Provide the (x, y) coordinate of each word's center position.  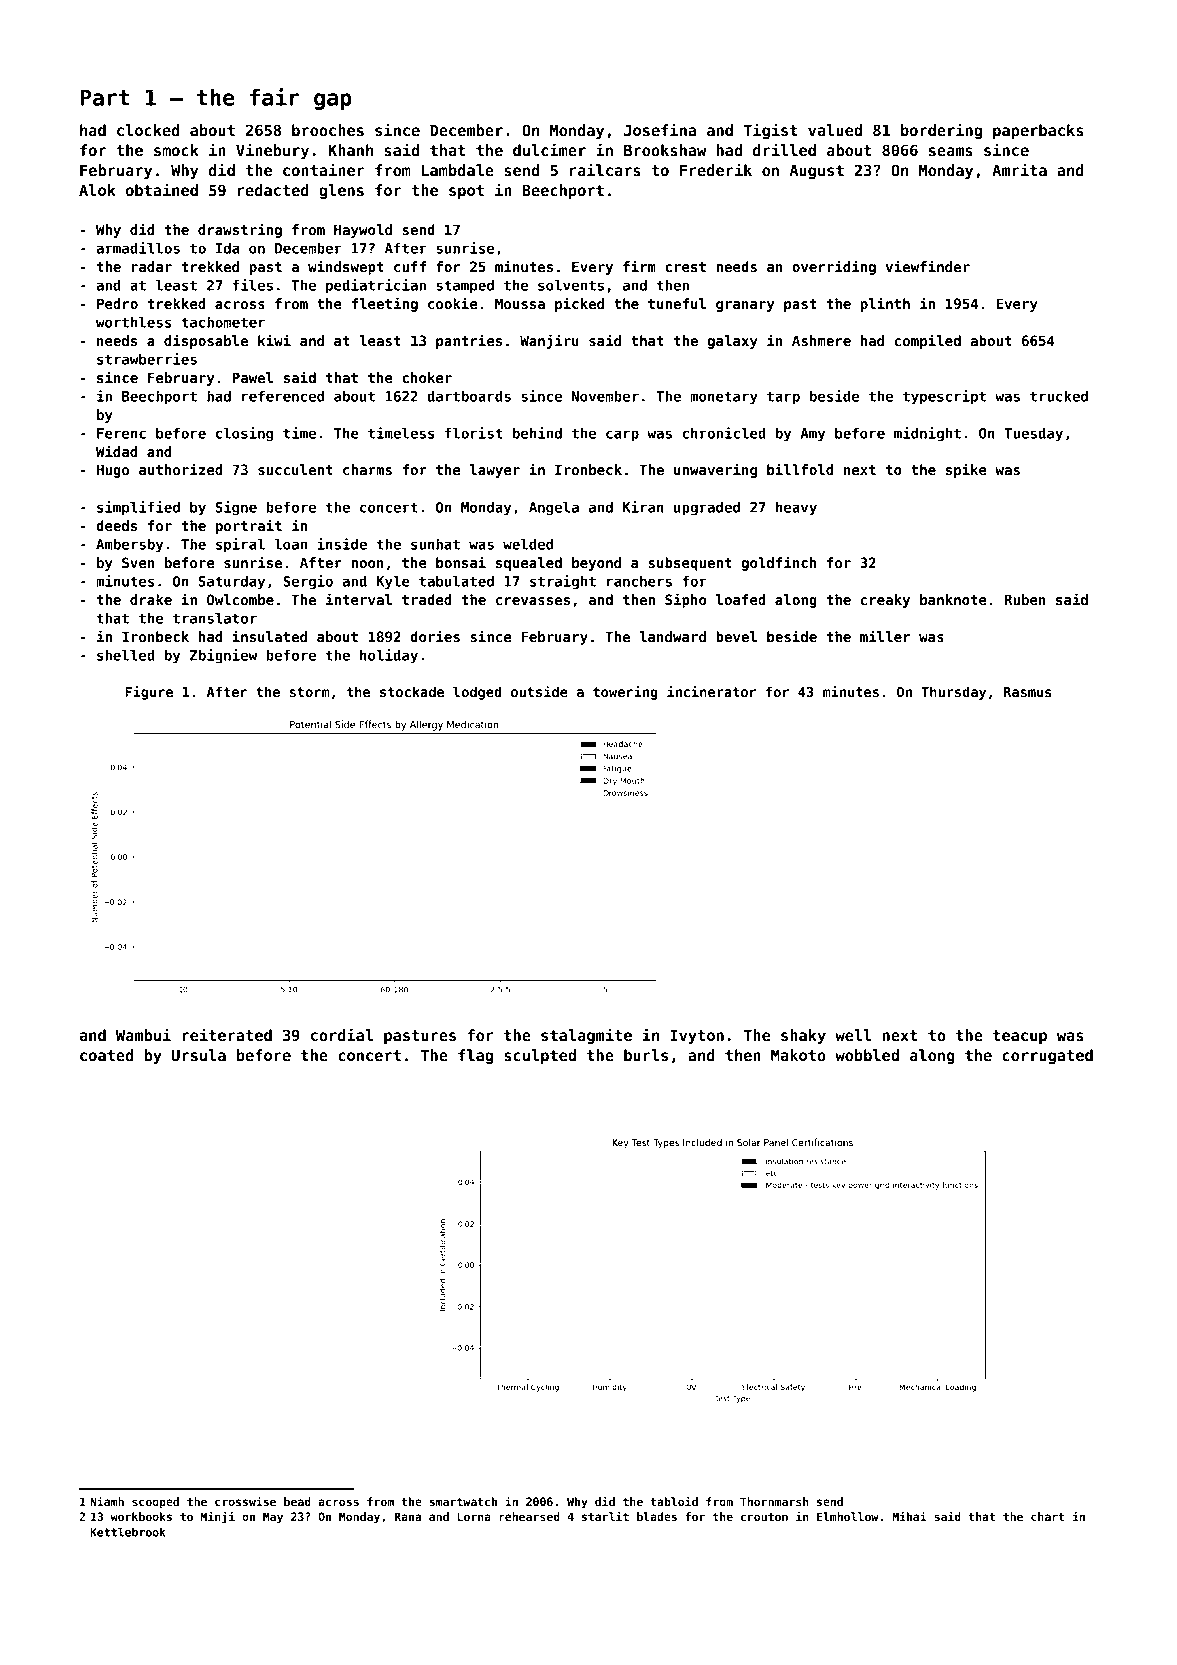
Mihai (909, 1516)
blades (657, 1516)
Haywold (363, 231)
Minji (218, 1517)
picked (579, 304)
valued (835, 130)
